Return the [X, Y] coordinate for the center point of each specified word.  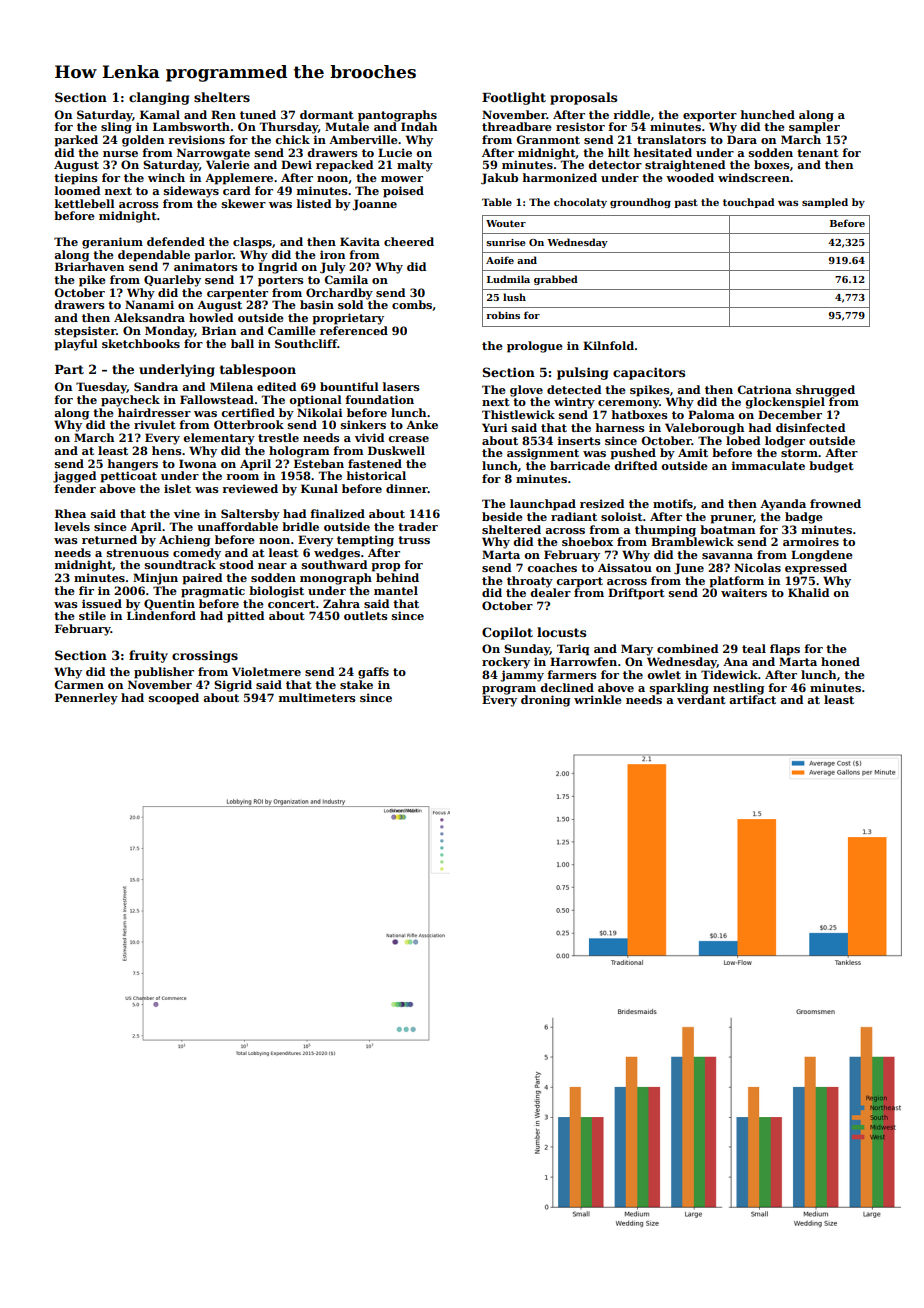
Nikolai [320, 412]
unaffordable [237, 526]
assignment [543, 454]
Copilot [507, 633]
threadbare [517, 126]
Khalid [808, 592]
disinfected [810, 427]
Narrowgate [213, 154]
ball [242, 343]
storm [799, 453]
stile [92, 615]
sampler [814, 128]
